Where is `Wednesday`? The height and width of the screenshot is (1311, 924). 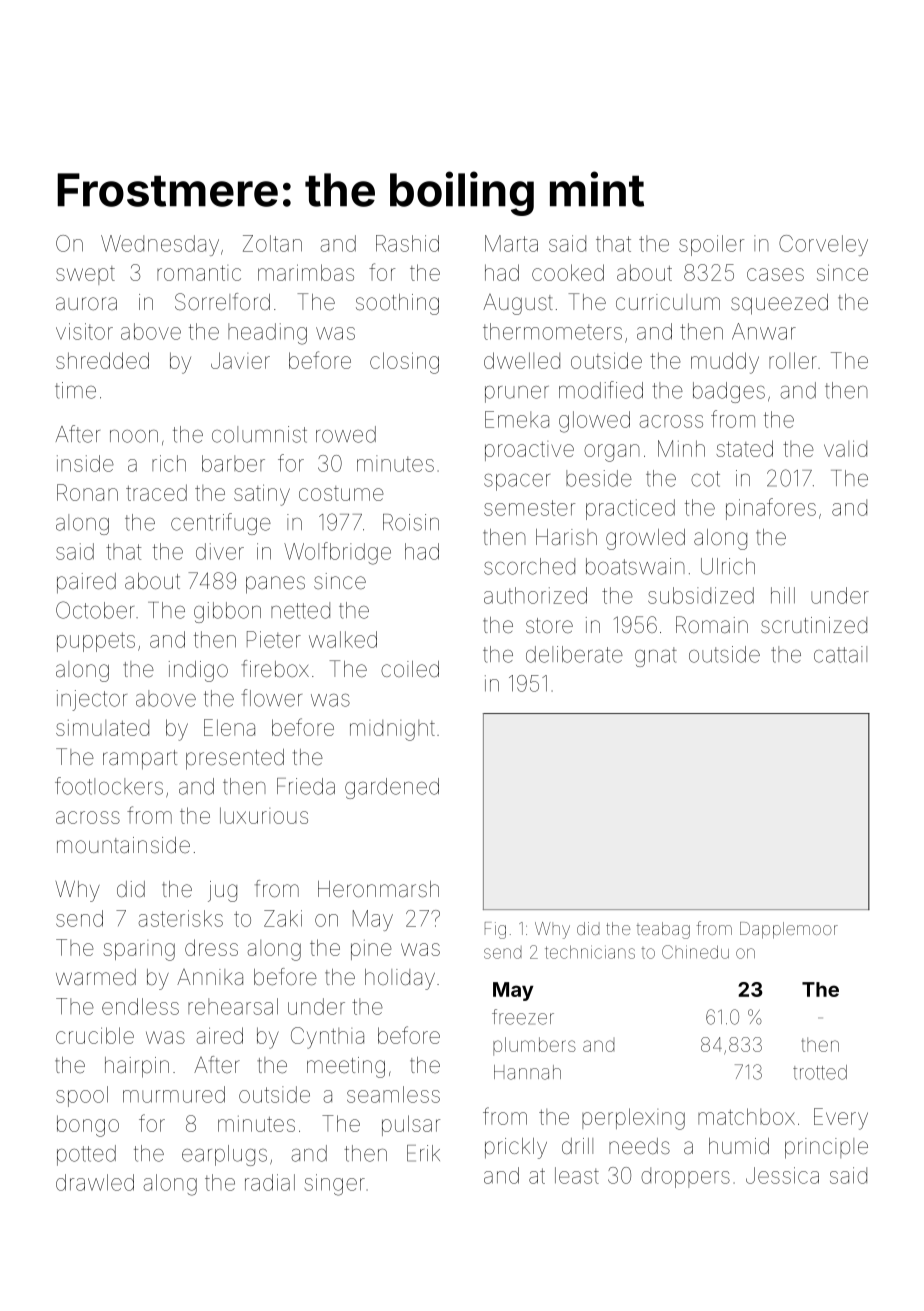
Wednesday is located at coordinates (160, 245).
